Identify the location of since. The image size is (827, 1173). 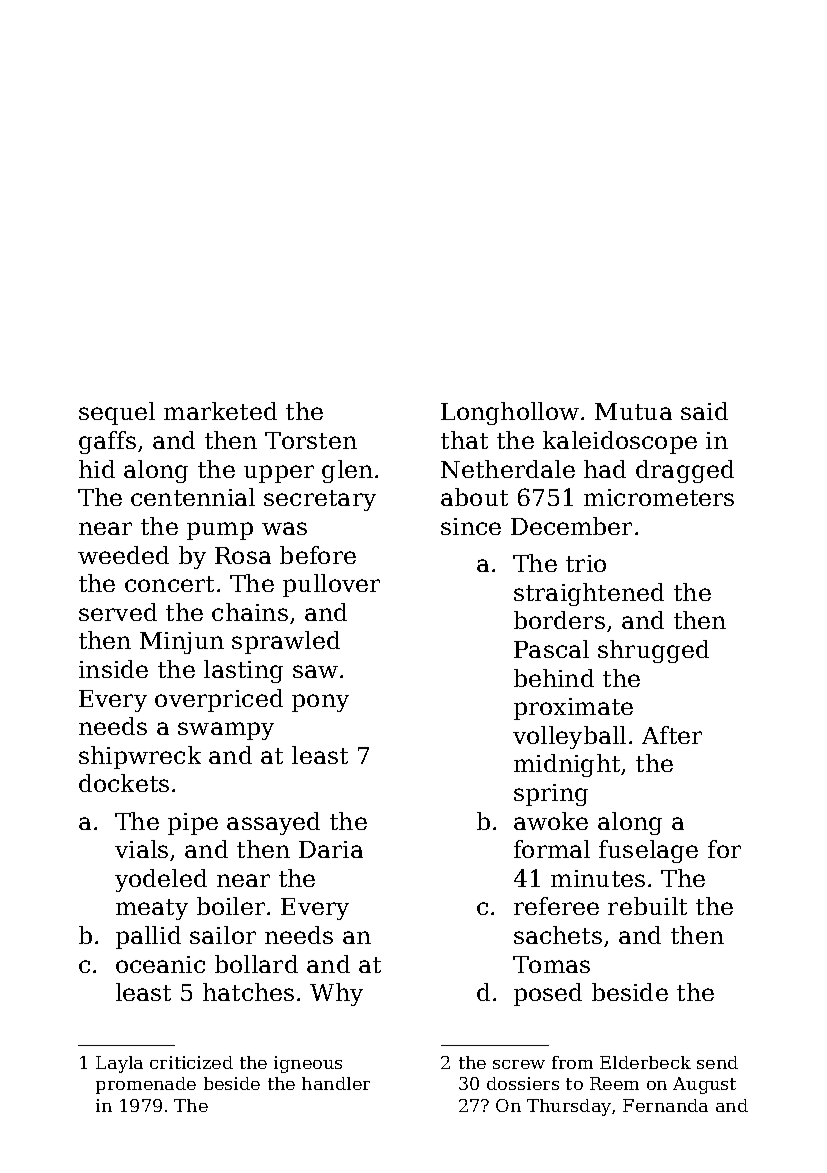
(471, 526).
